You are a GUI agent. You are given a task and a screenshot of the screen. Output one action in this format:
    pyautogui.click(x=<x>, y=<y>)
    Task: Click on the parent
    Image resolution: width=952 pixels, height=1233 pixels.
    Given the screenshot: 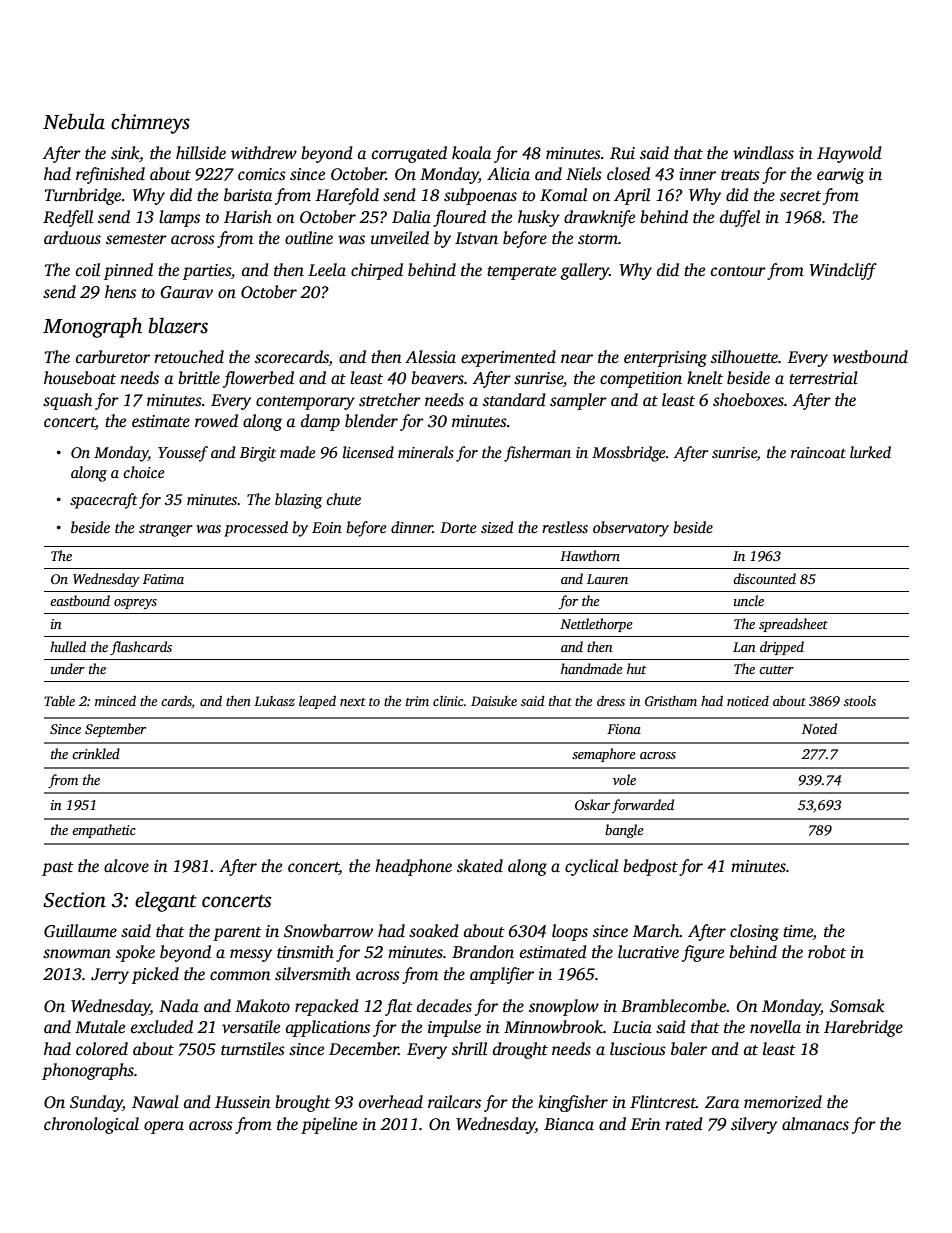 What is the action you would take?
    pyautogui.click(x=237, y=934)
